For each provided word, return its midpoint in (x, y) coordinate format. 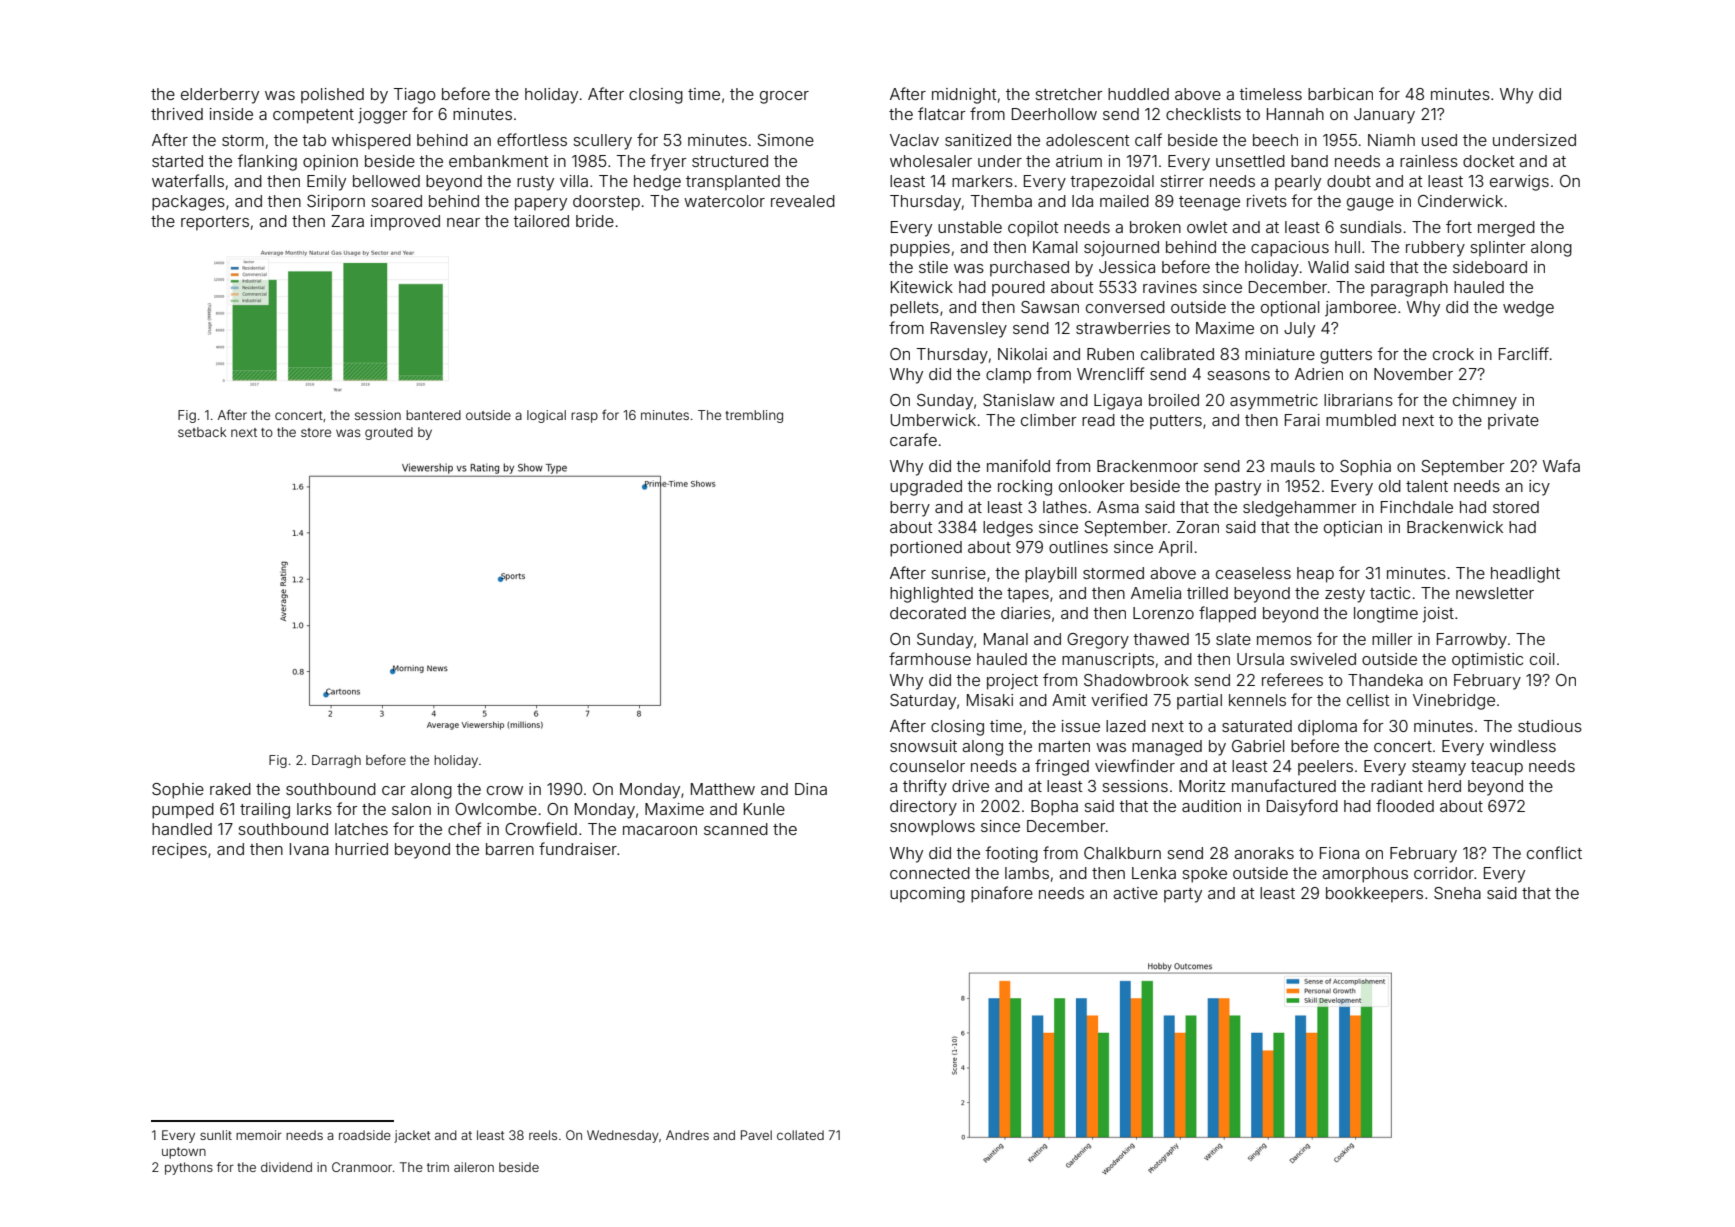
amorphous (1365, 875)
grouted (389, 433)
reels (543, 1135)
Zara (347, 221)
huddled (1138, 94)
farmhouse (930, 658)
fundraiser (578, 848)
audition (1211, 806)
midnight (964, 96)
